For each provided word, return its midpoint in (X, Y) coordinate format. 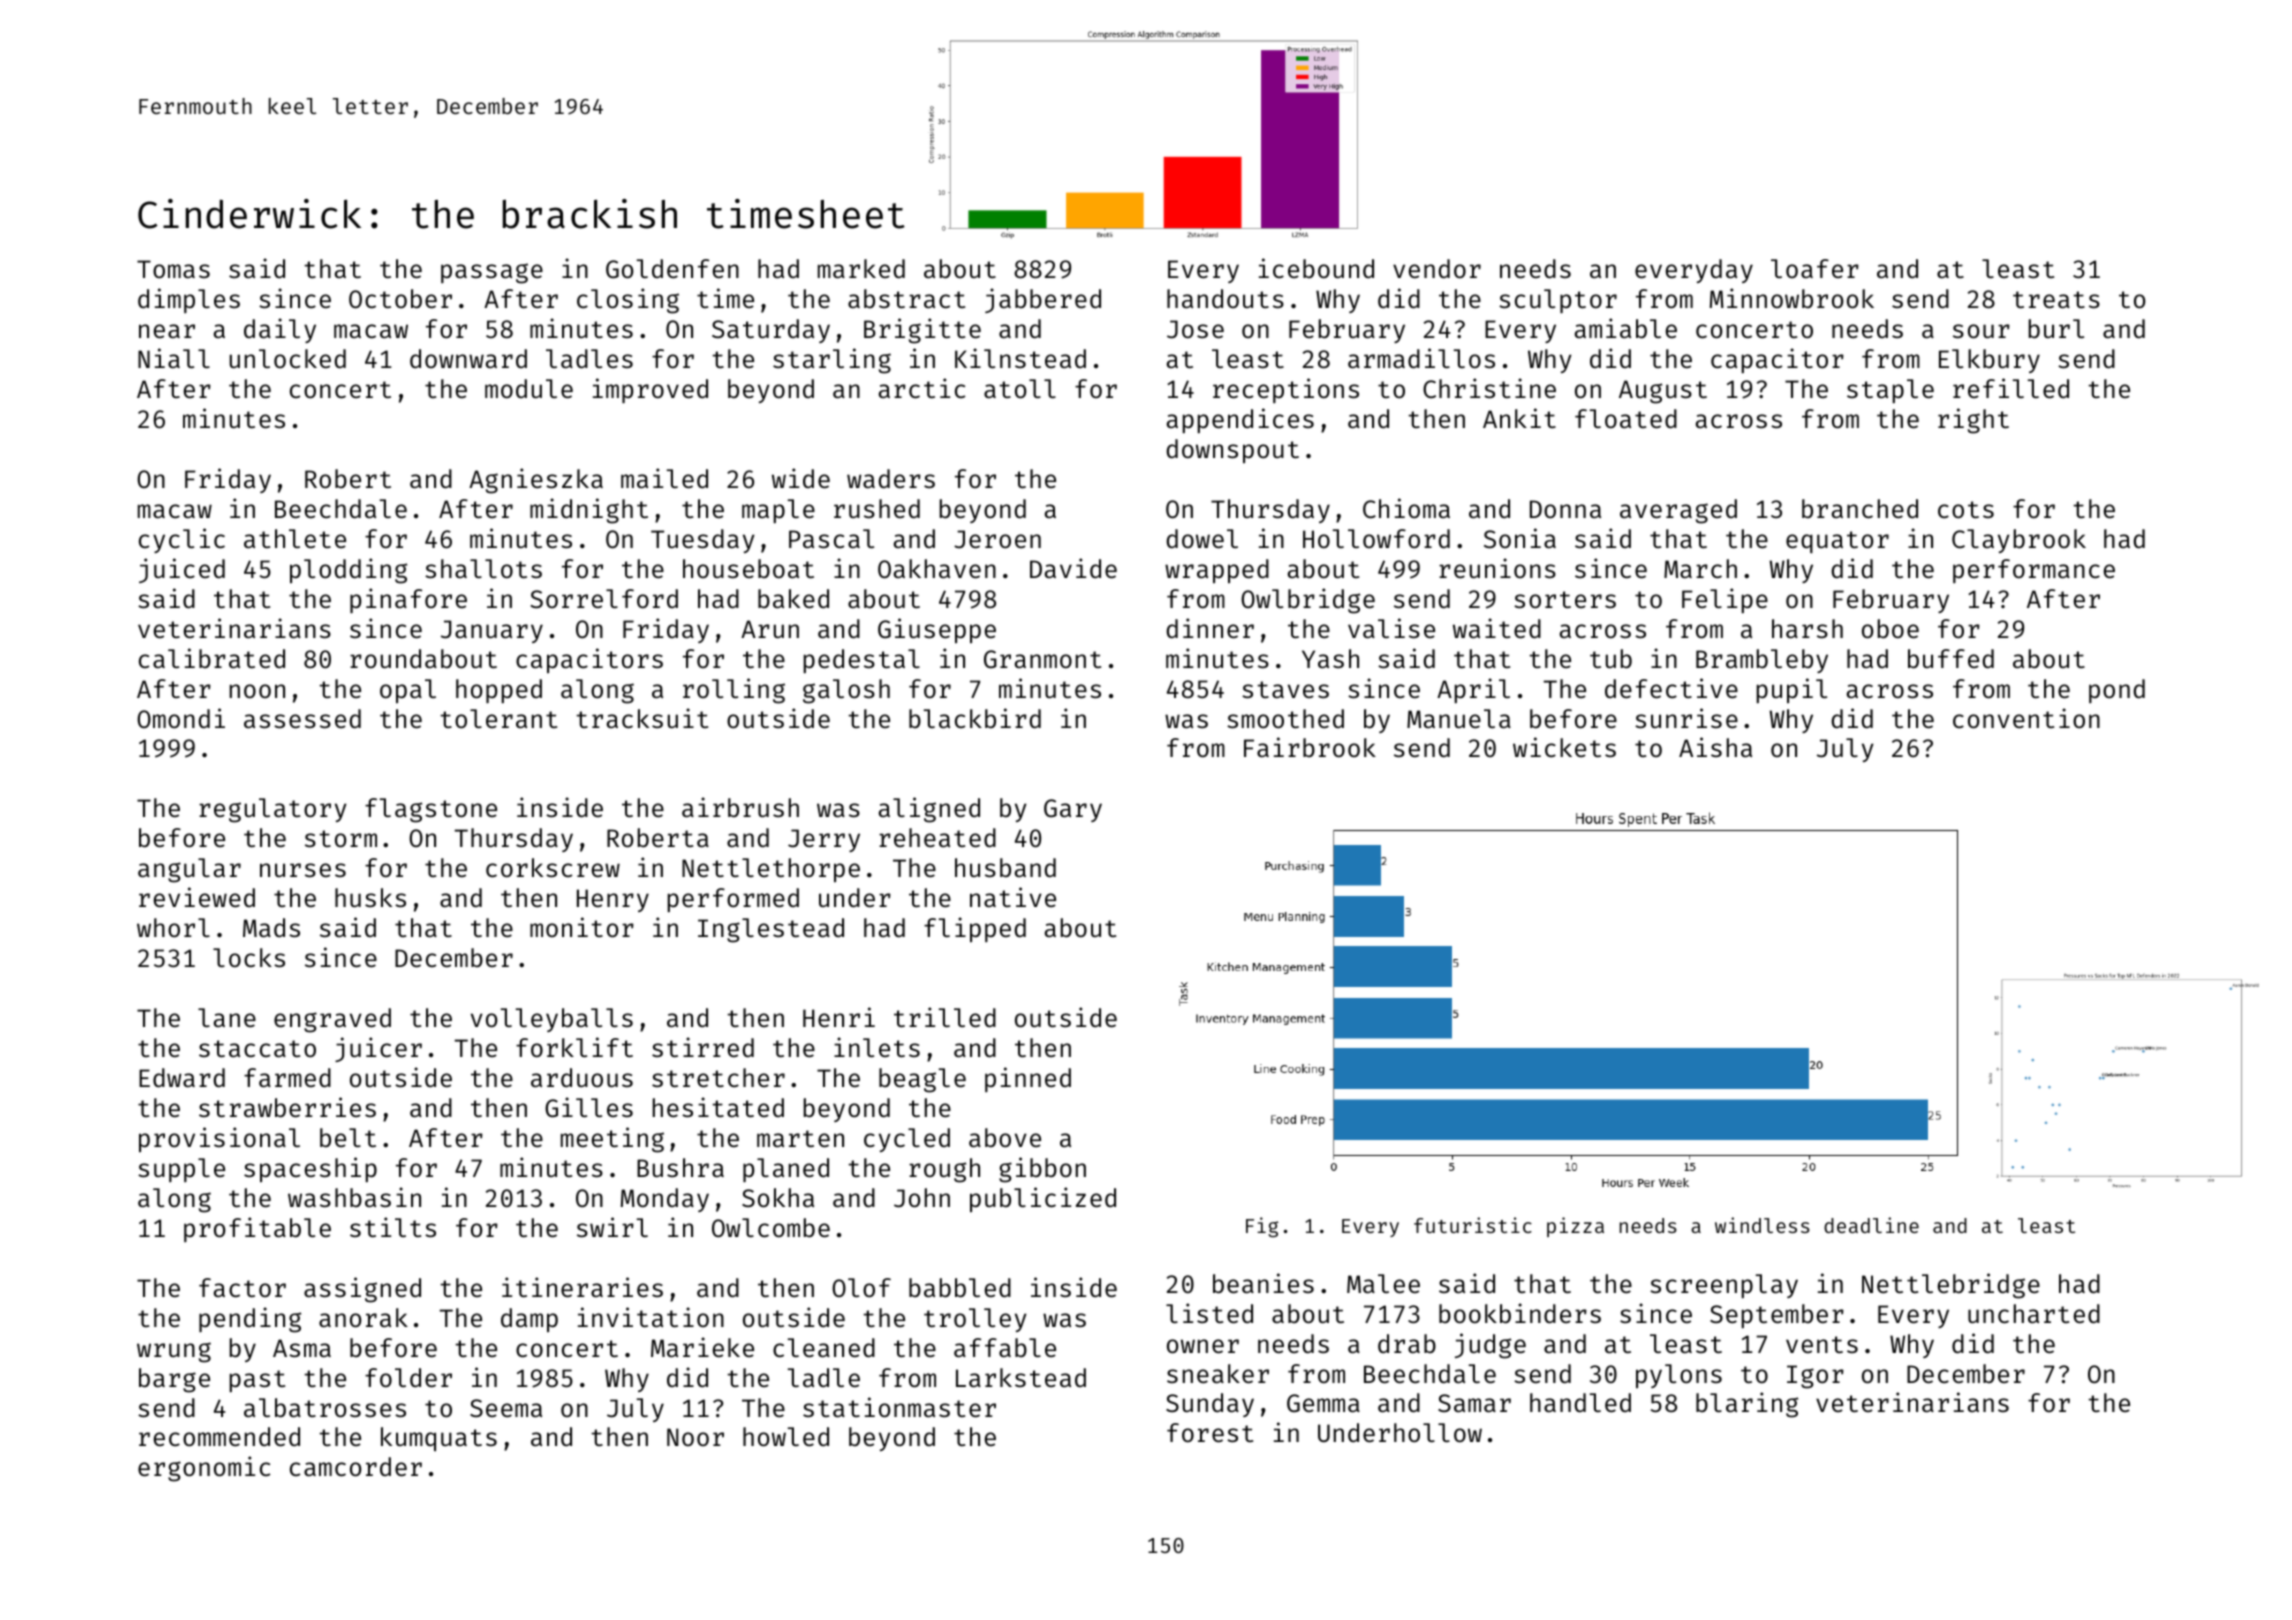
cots (1966, 510)
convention (2026, 718)
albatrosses (325, 1408)
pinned (1028, 1079)
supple (181, 1170)
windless (1762, 1225)
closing (628, 301)
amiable (1626, 328)
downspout (1232, 451)
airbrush (740, 807)
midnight (589, 511)
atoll (1020, 389)
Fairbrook (1310, 747)
